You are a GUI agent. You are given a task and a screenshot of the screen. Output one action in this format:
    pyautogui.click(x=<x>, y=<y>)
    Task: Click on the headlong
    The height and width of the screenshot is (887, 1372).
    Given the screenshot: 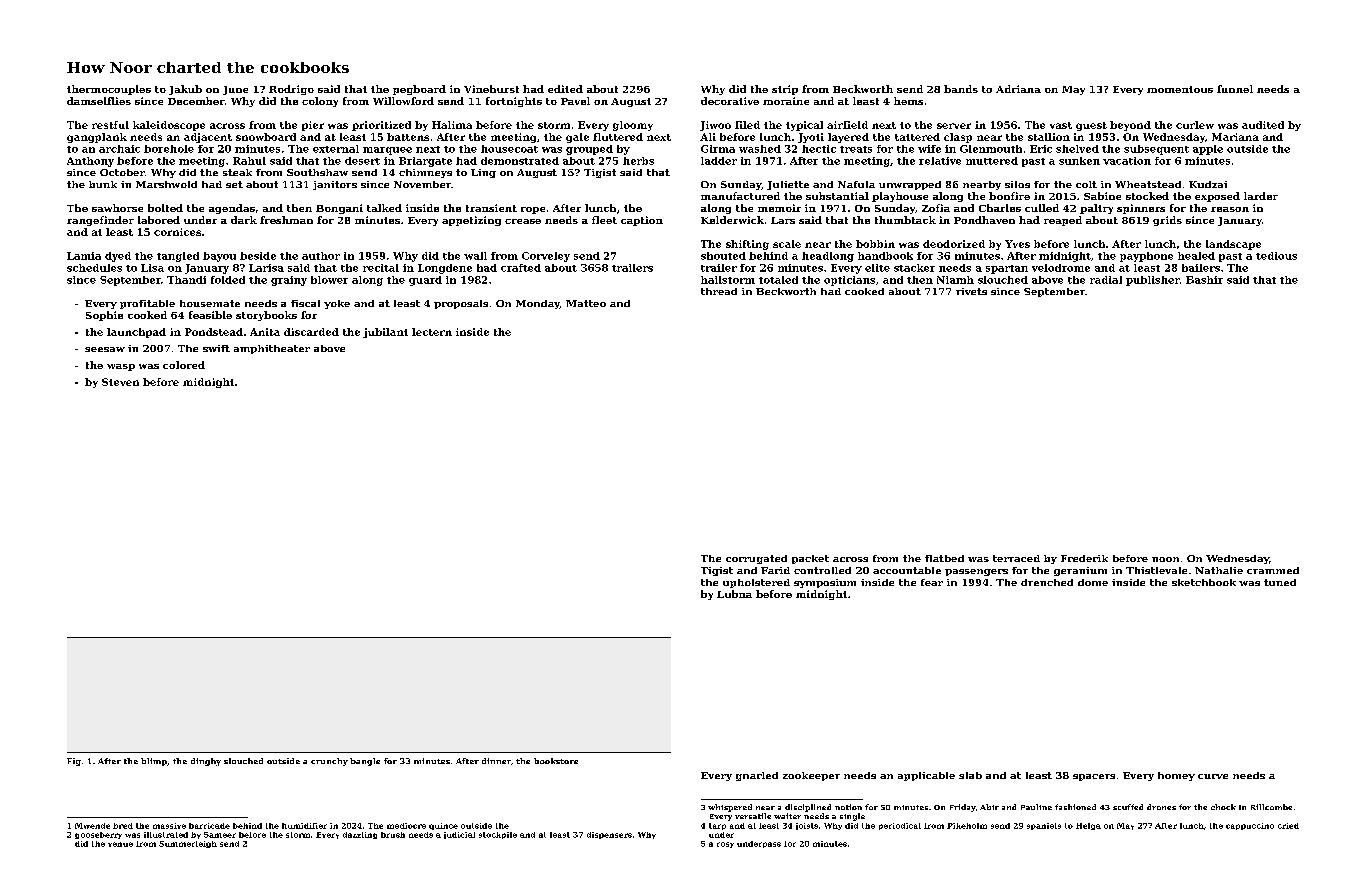 What is the action you would take?
    pyautogui.click(x=828, y=257)
